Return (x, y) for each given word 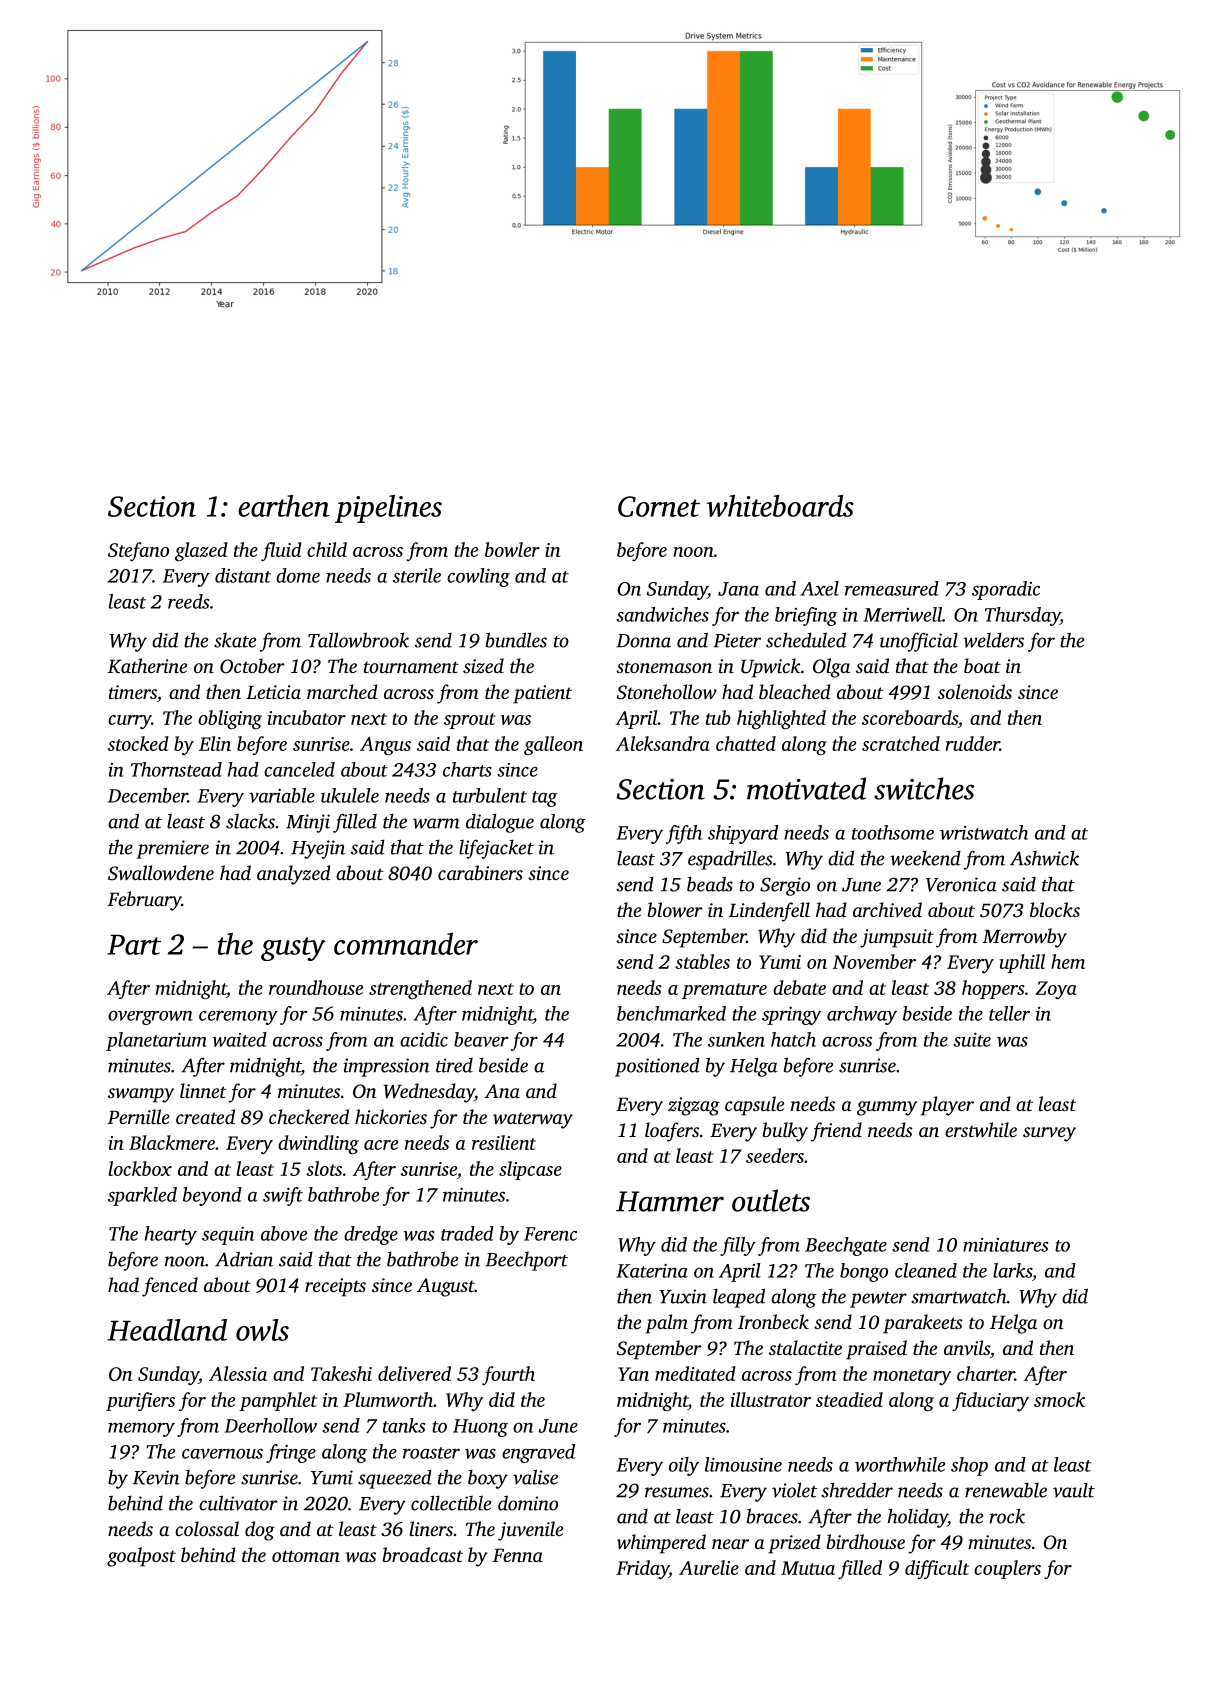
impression (386, 1067)
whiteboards (780, 506)
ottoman (306, 1556)
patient (542, 694)
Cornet (659, 506)
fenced (170, 1287)
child (327, 549)
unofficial (919, 642)
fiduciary (990, 1401)
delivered (414, 1373)
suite (972, 1040)
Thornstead (176, 769)
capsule (754, 1106)
